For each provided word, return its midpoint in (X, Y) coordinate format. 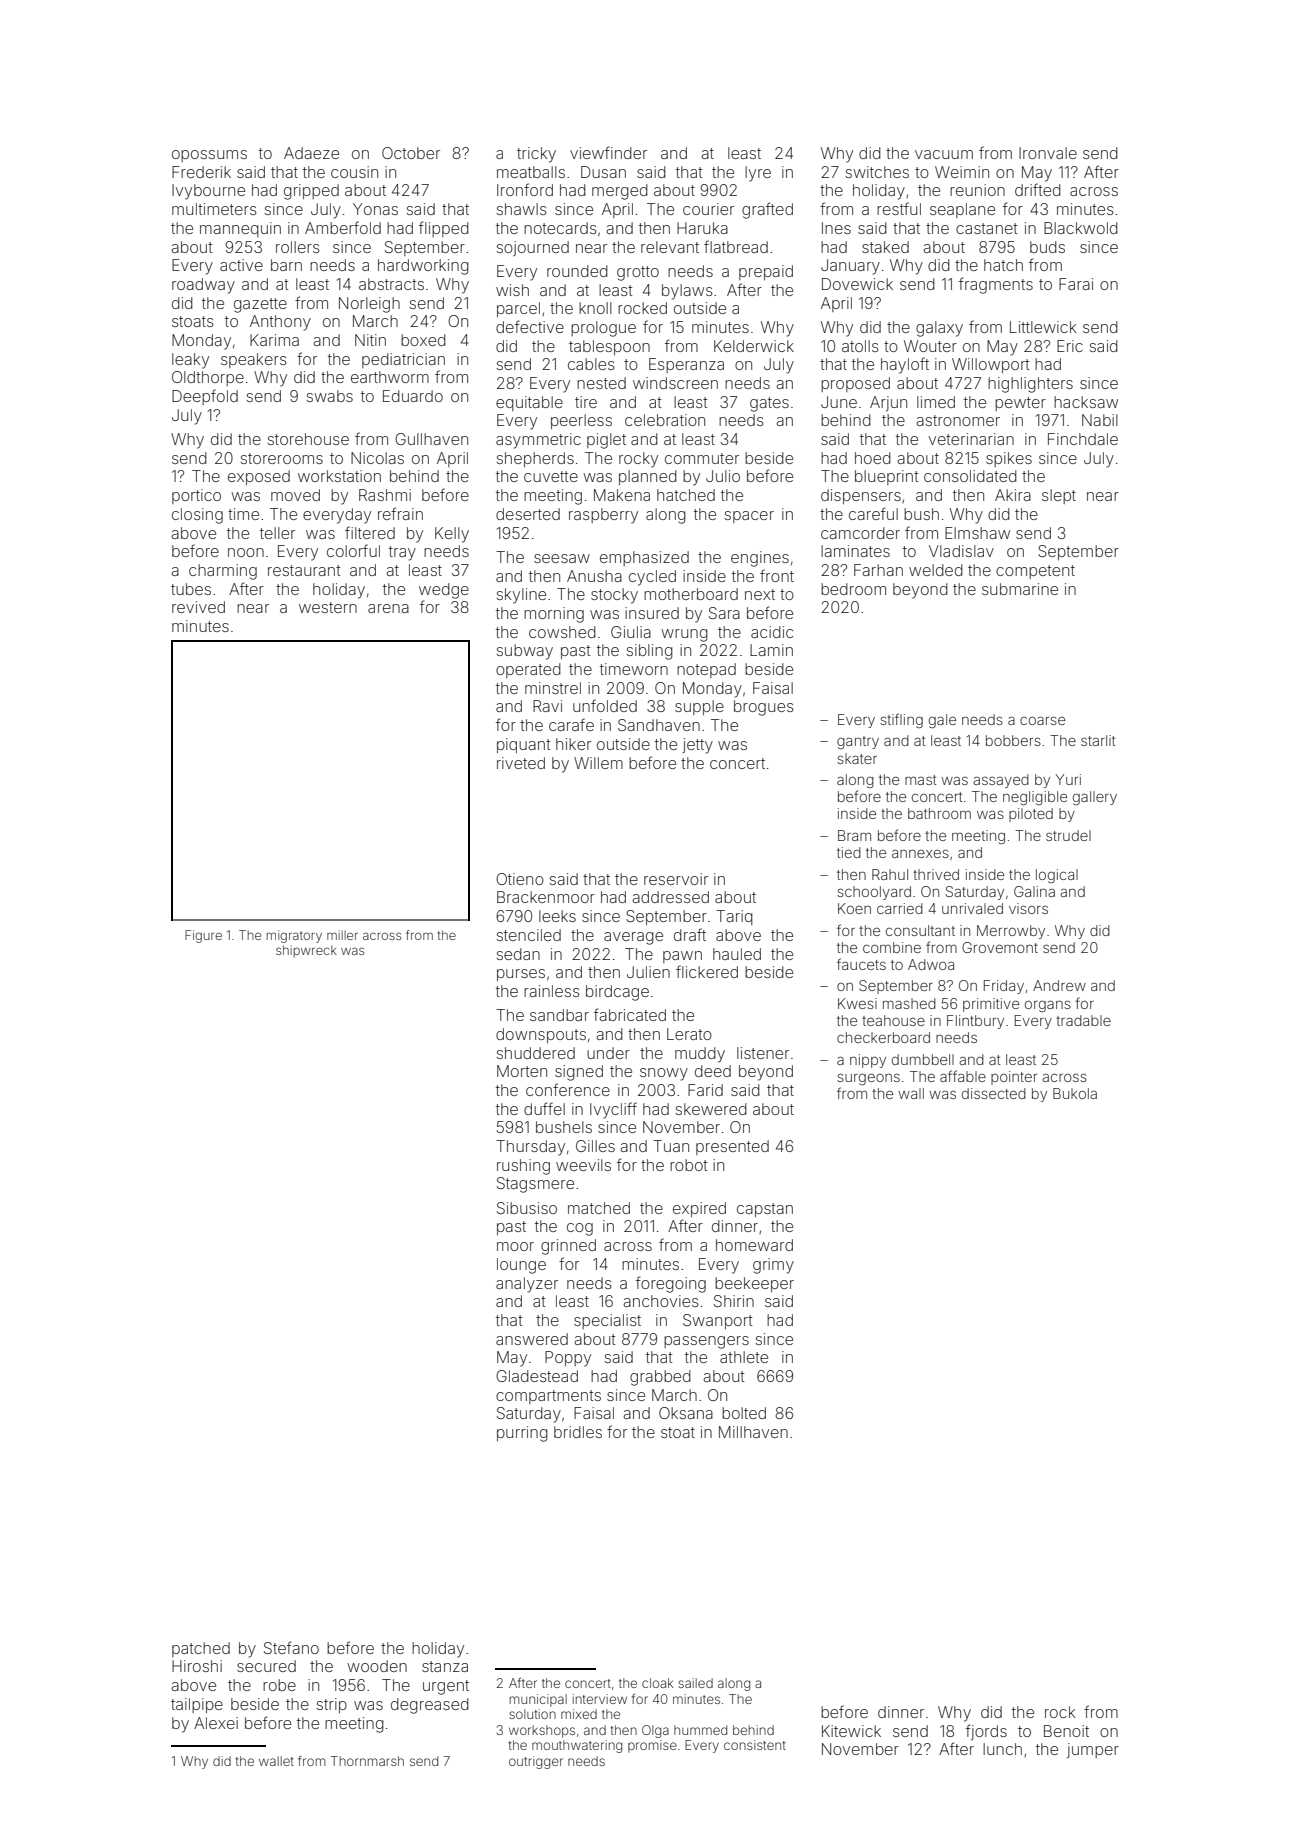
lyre (758, 174)
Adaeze (311, 153)
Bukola (1075, 1093)
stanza (445, 1666)
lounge (521, 1266)
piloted (1031, 815)
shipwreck (306, 951)
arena (388, 608)
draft (690, 934)
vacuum (944, 154)
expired (699, 1209)
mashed (909, 1003)
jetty (698, 746)
